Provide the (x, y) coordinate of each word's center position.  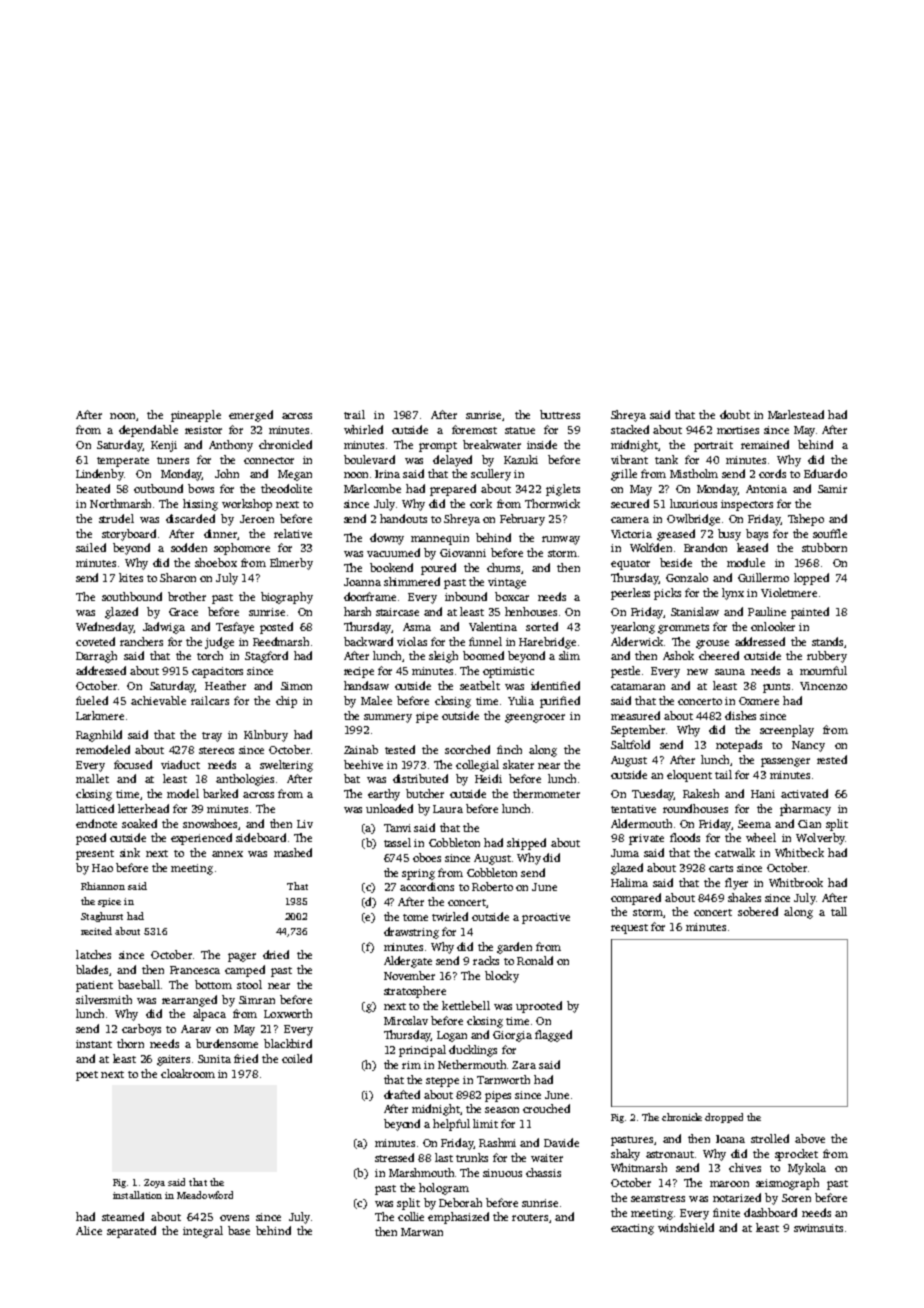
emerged (251, 416)
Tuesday (653, 795)
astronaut (670, 1154)
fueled (92, 700)
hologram (444, 1189)
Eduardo (825, 473)
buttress (560, 414)
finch (509, 749)
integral (203, 1232)
